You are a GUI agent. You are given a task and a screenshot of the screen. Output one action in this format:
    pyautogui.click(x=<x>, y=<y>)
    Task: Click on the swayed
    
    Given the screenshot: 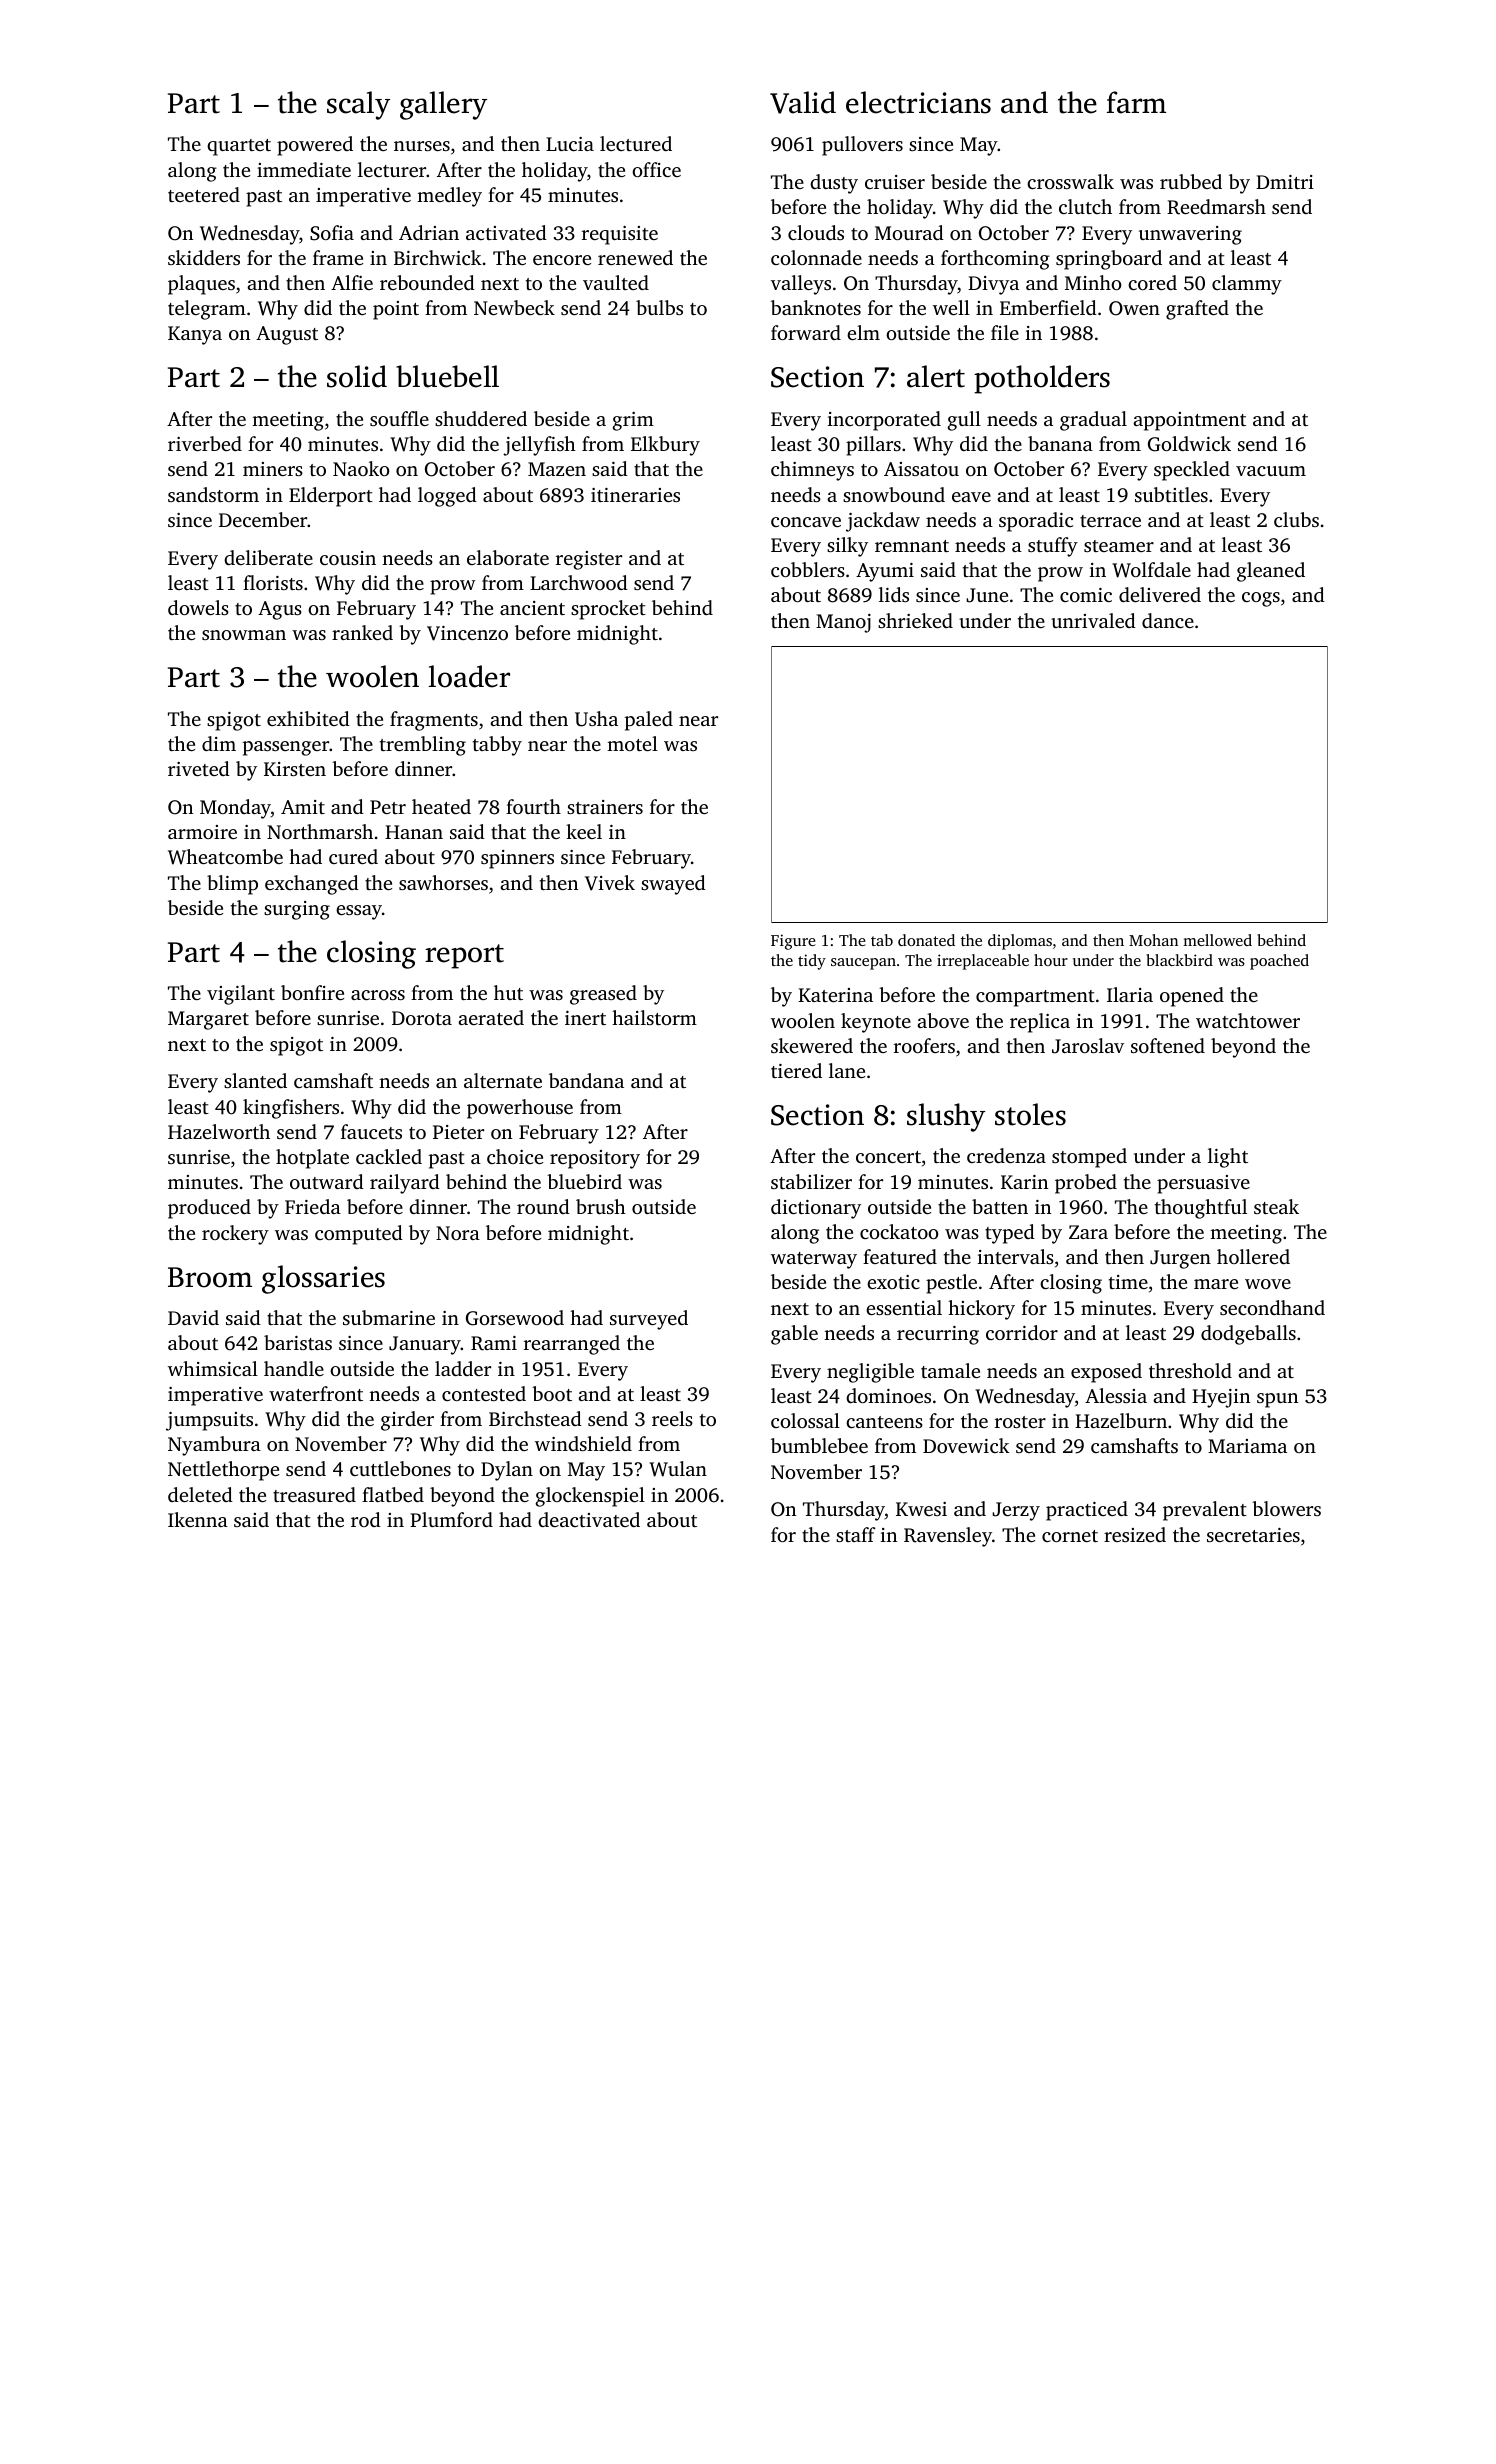 What is the action you would take?
    pyautogui.click(x=673, y=885)
